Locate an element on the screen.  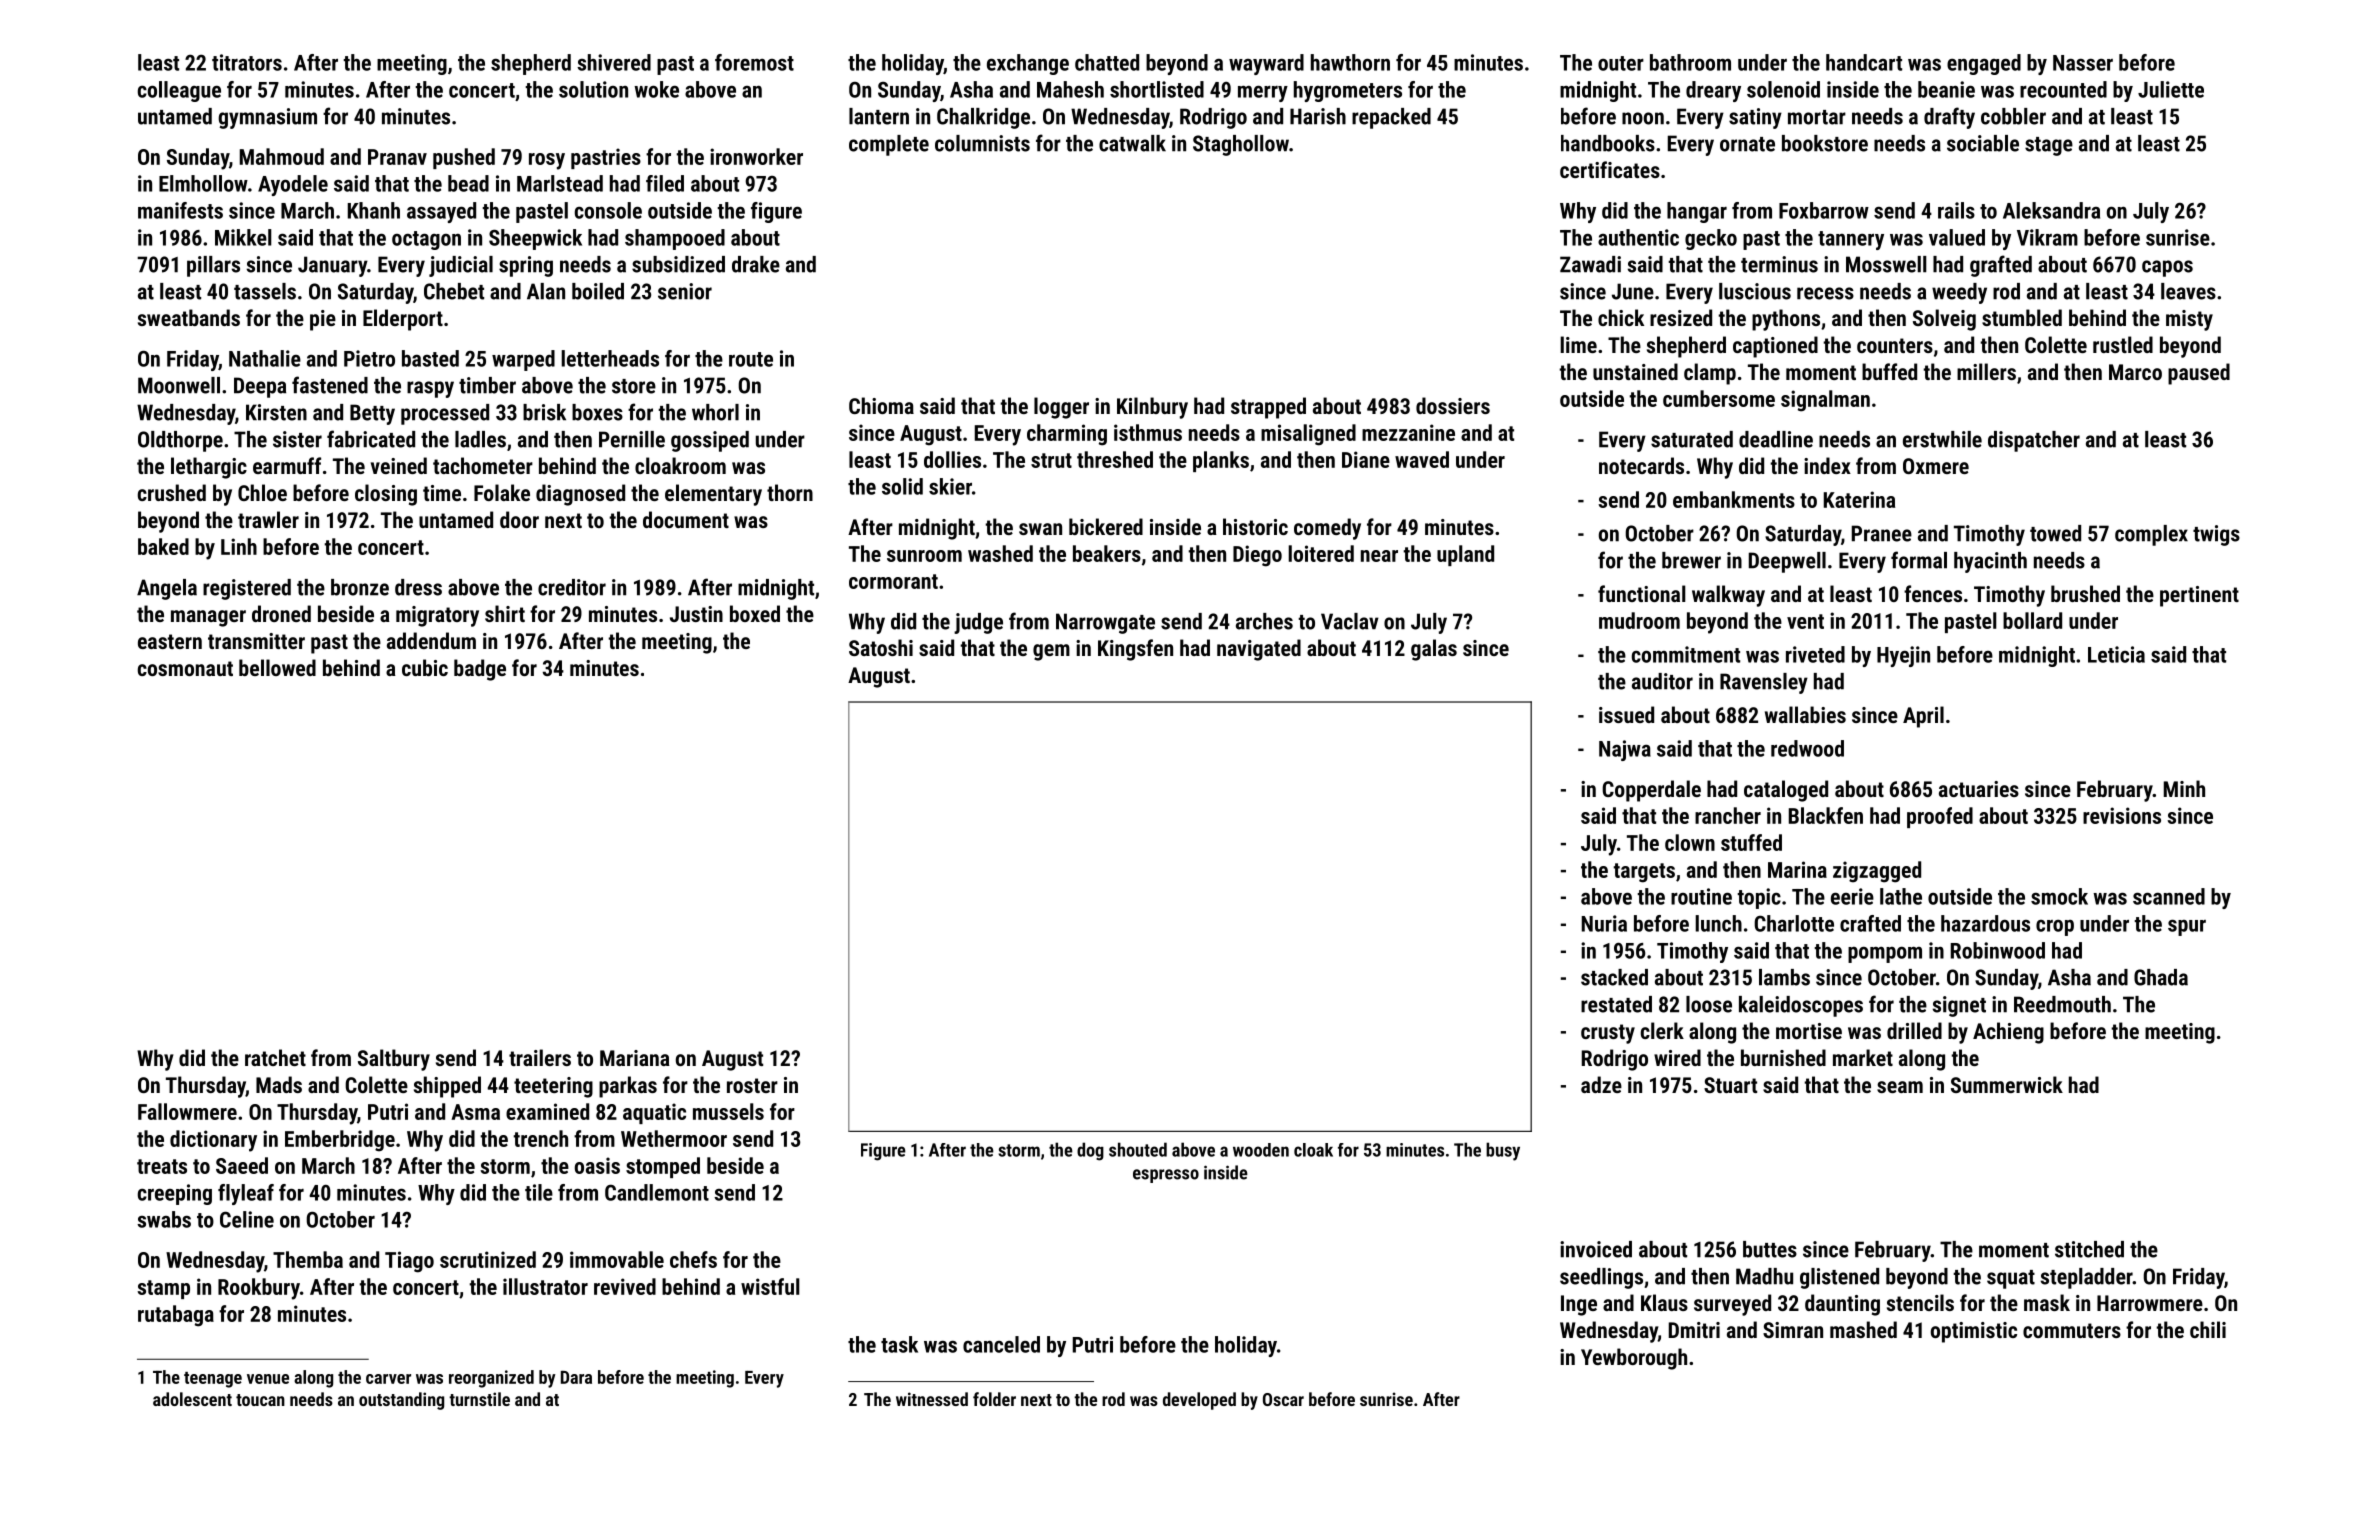
adolescent is located at coordinates (192, 1399).
